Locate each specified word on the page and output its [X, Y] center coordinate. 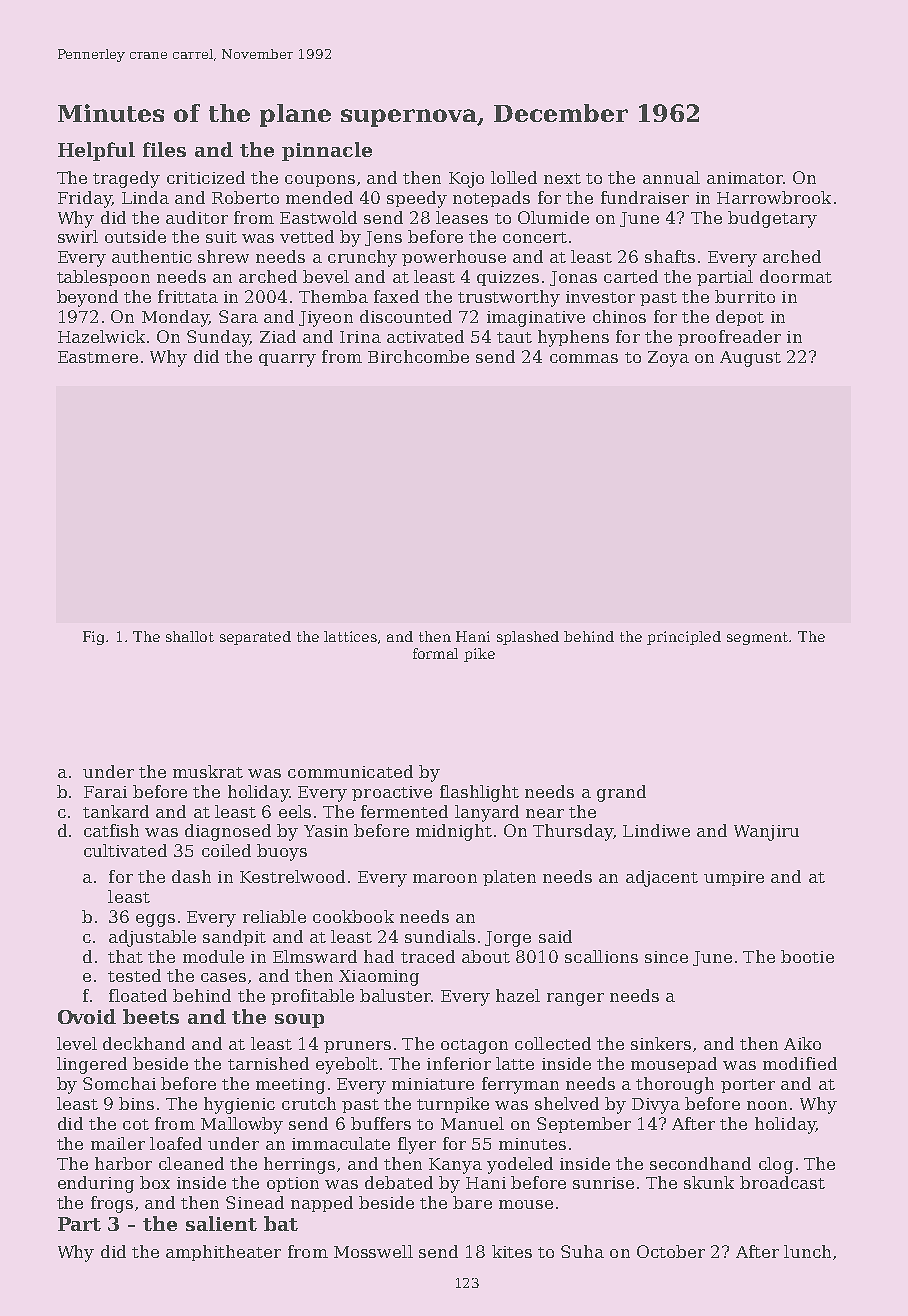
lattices [350, 636]
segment [758, 638]
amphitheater [223, 1253]
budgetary [772, 219]
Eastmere [98, 357]
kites [512, 1251]
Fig [95, 638]
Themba [333, 296]
